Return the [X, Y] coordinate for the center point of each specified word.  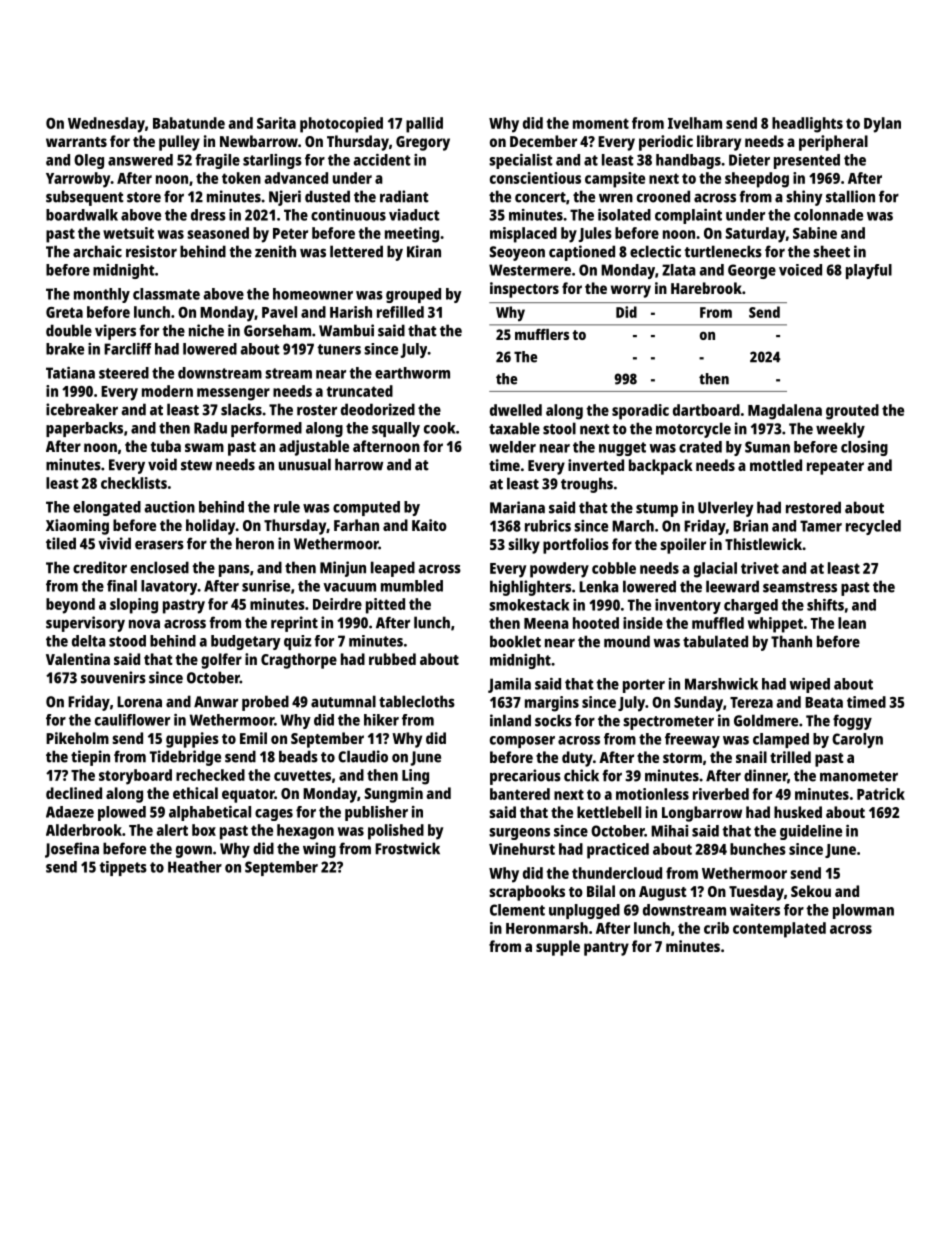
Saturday [755, 235]
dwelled [516, 410]
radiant [404, 196]
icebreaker [82, 409]
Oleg [89, 161]
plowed [122, 813]
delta [89, 641]
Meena [546, 623]
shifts [825, 605]
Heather [195, 867]
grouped [413, 295]
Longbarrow [702, 814]
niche [206, 330]
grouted [852, 412]
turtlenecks [723, 251]
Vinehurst [522, 849]
